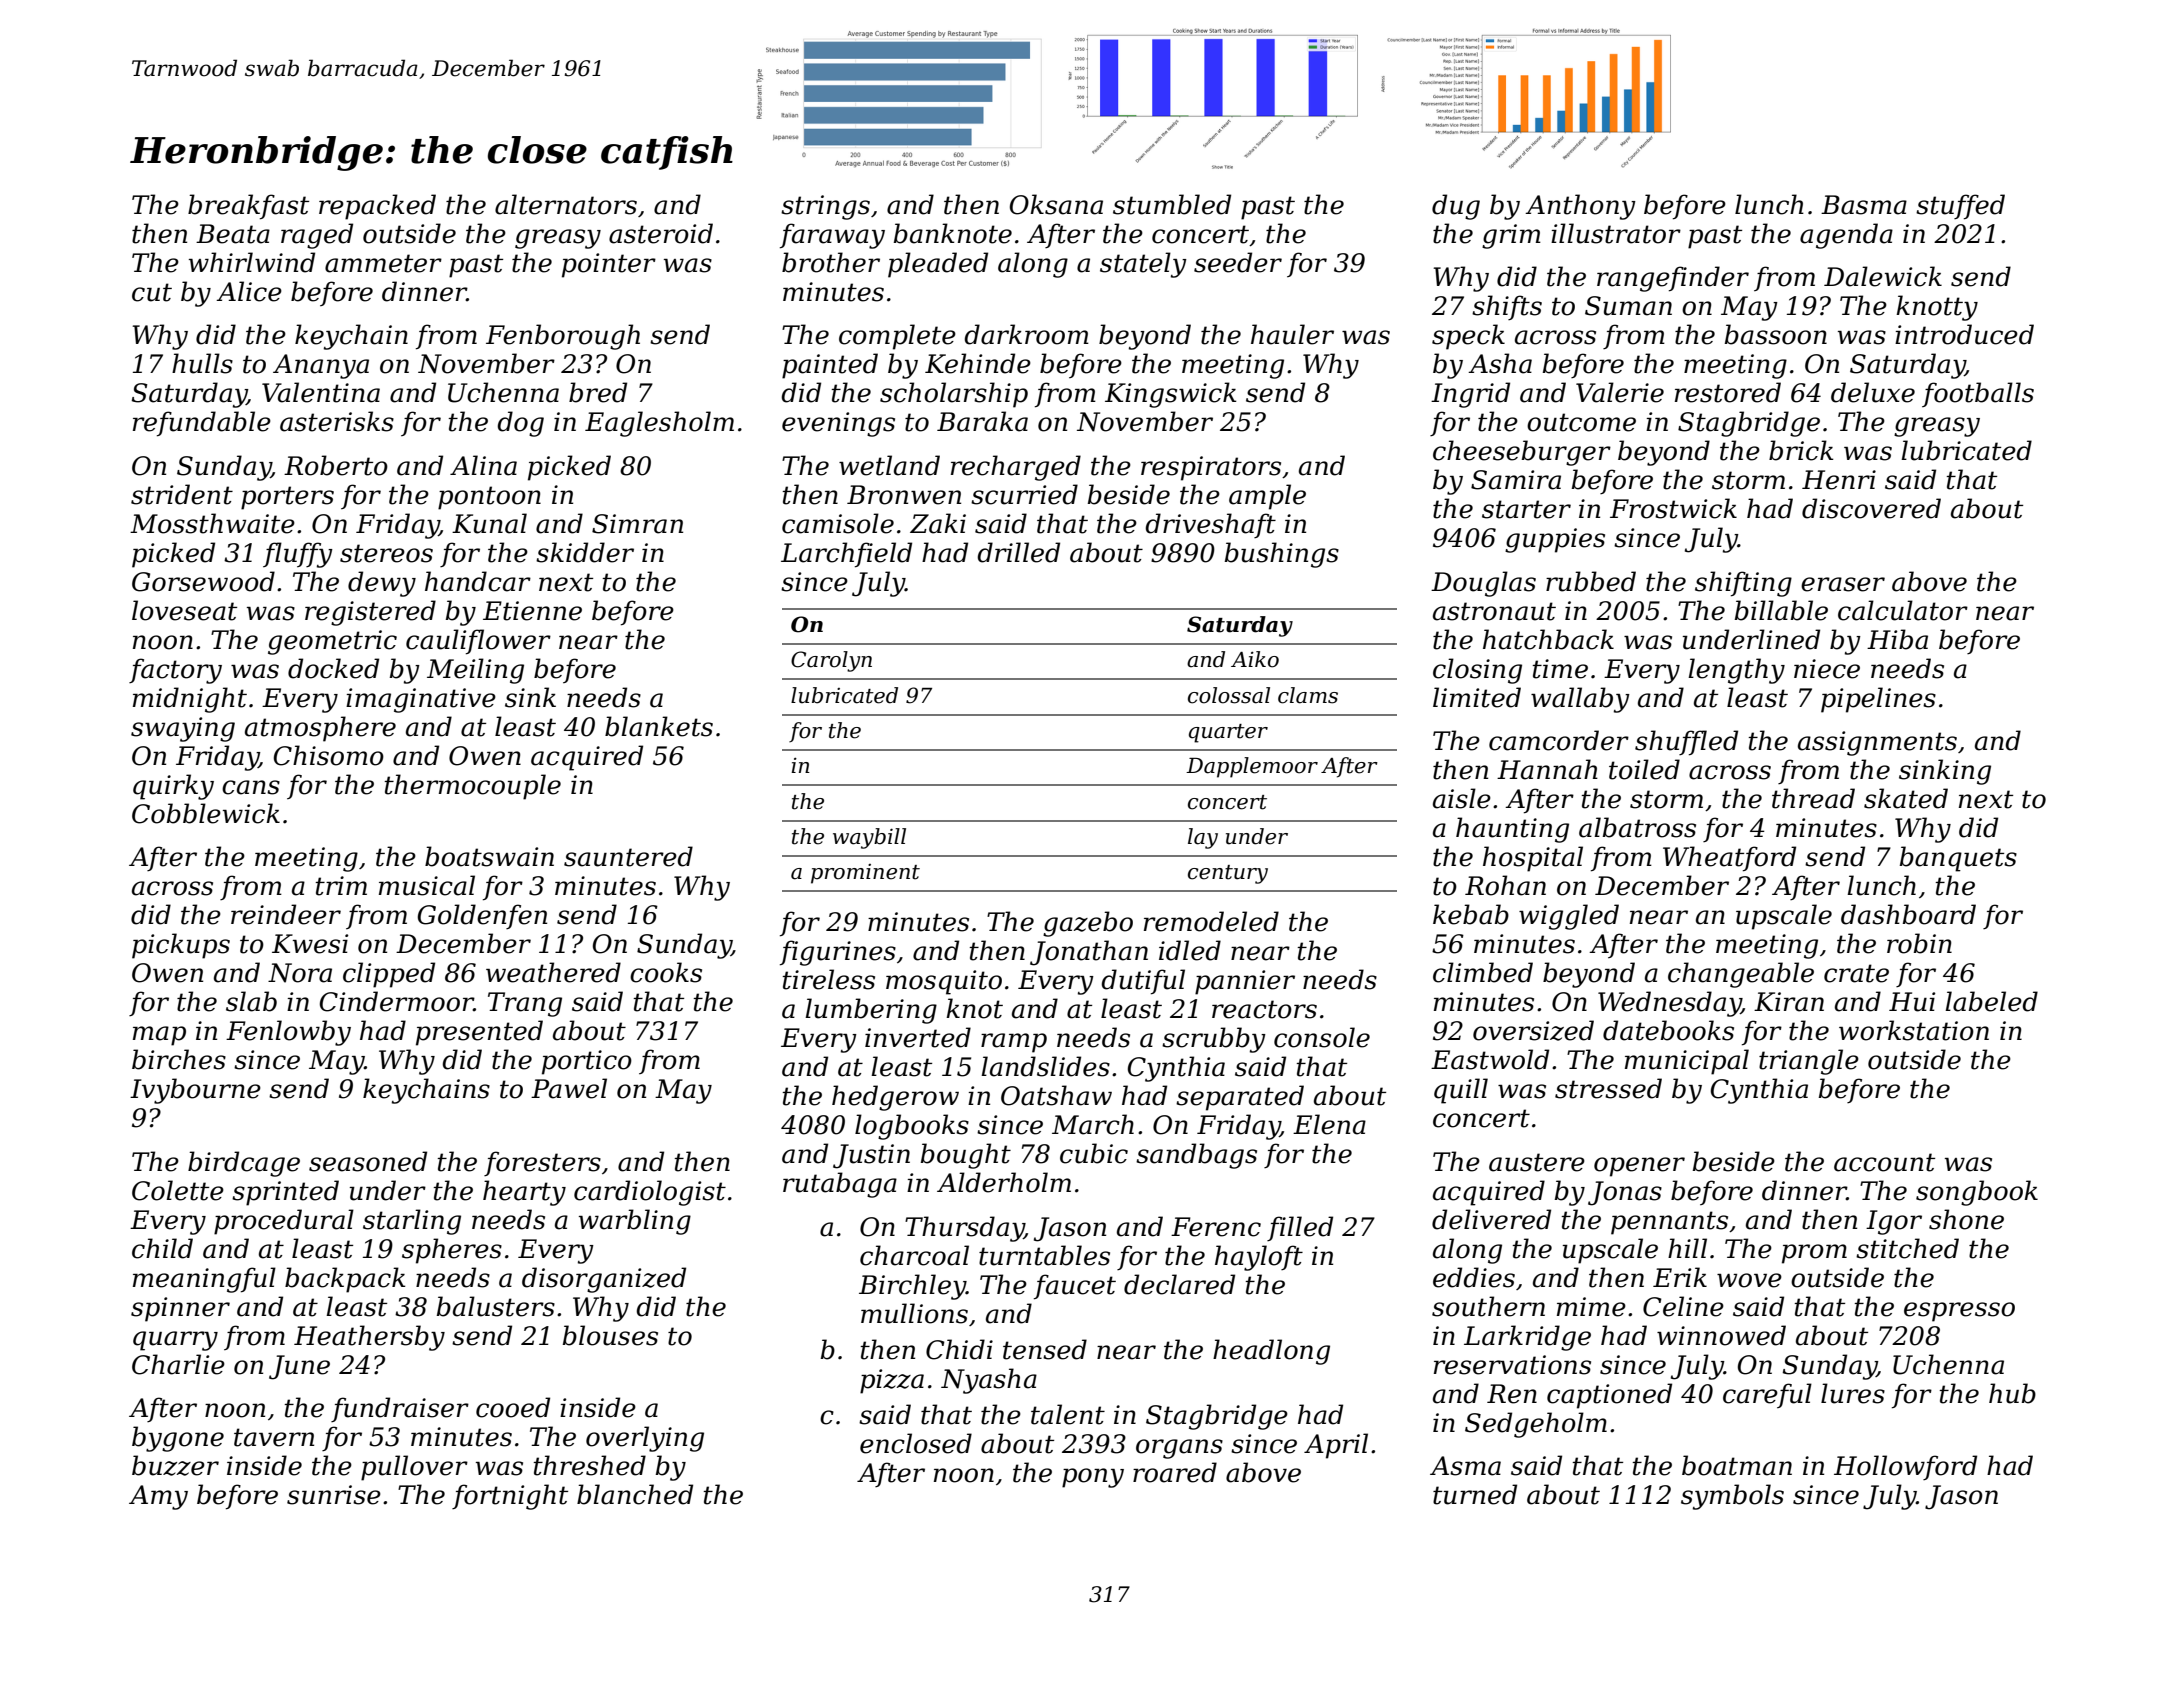 This page has width=2178, height=1683. Describe the element at coordinates (1673, 508) in the page. I see `Frostwick` at that location.
